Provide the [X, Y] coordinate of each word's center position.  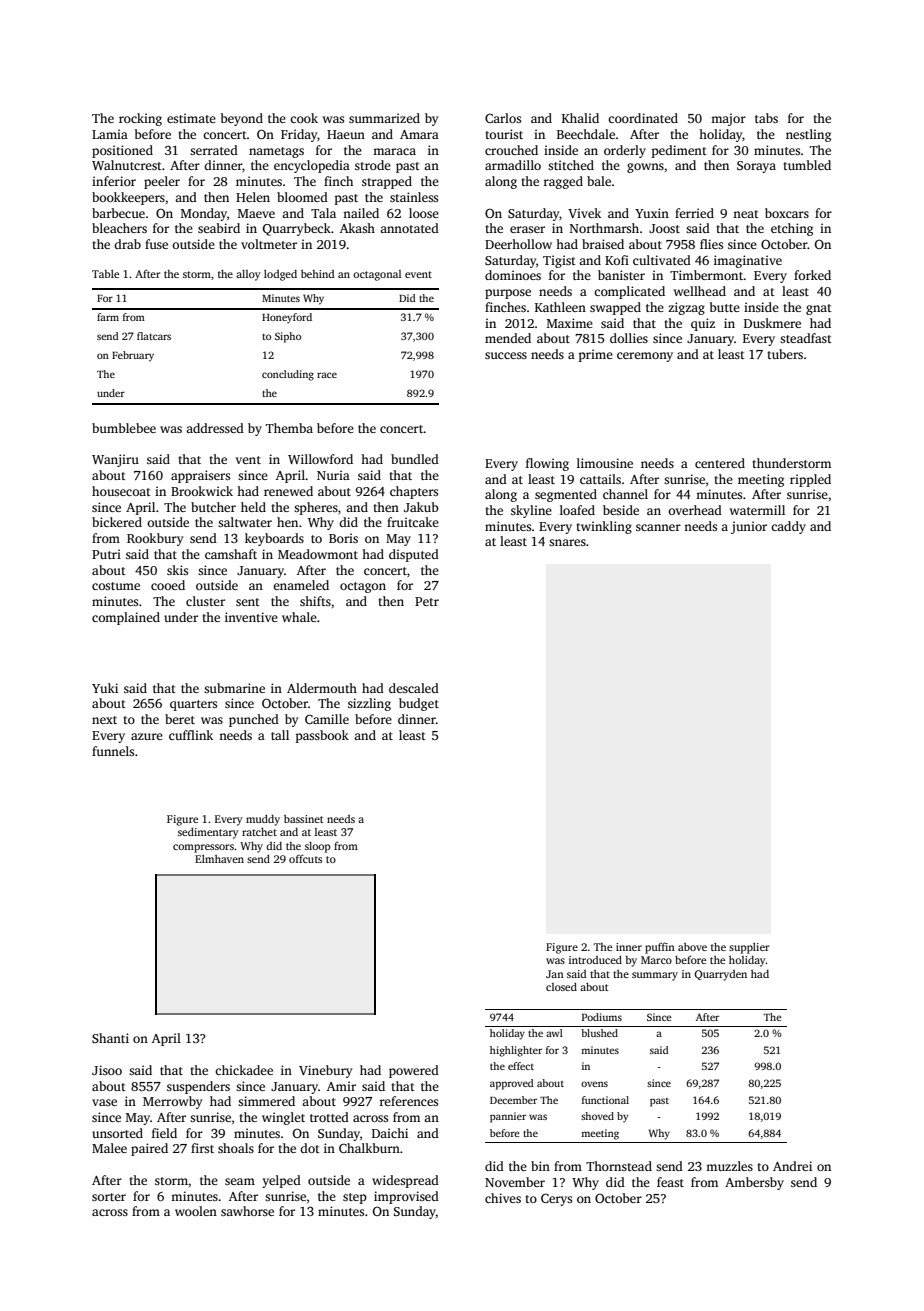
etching [792, 229]
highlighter [516, 1051]
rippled [810, 480]
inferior [114, 181]
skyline [531, 511]
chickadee [244, 1070]
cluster [205, 601]
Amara [419, 134]
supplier [749, 948]
